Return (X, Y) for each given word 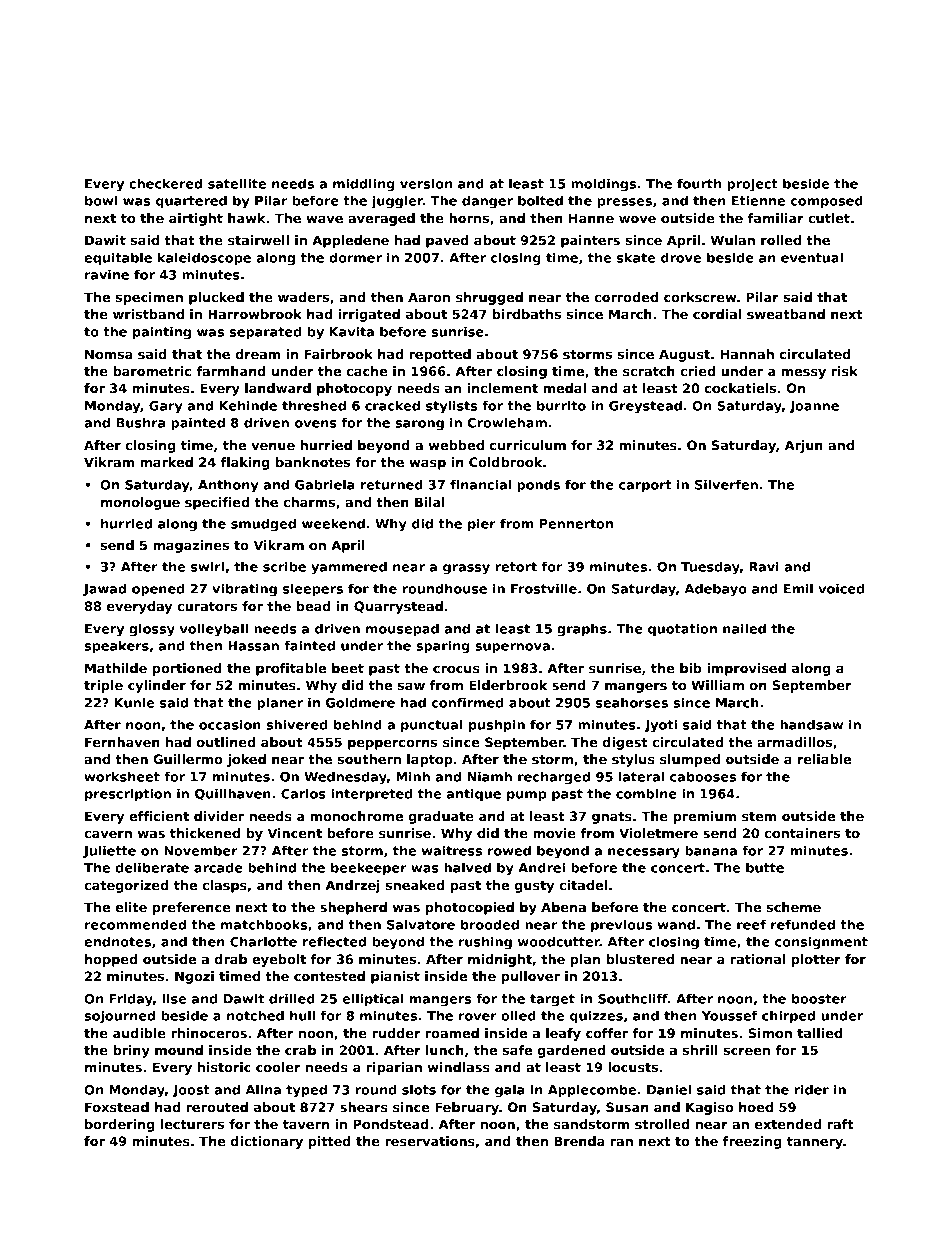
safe (517, 1050)
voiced (841, 588)
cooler (278, 1067)
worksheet (122, 776)
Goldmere (360, 702)
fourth (699, 183)
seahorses (632, 702)
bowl (101, 200)
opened (158, 589)
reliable (824, 759)
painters (590, 241)
